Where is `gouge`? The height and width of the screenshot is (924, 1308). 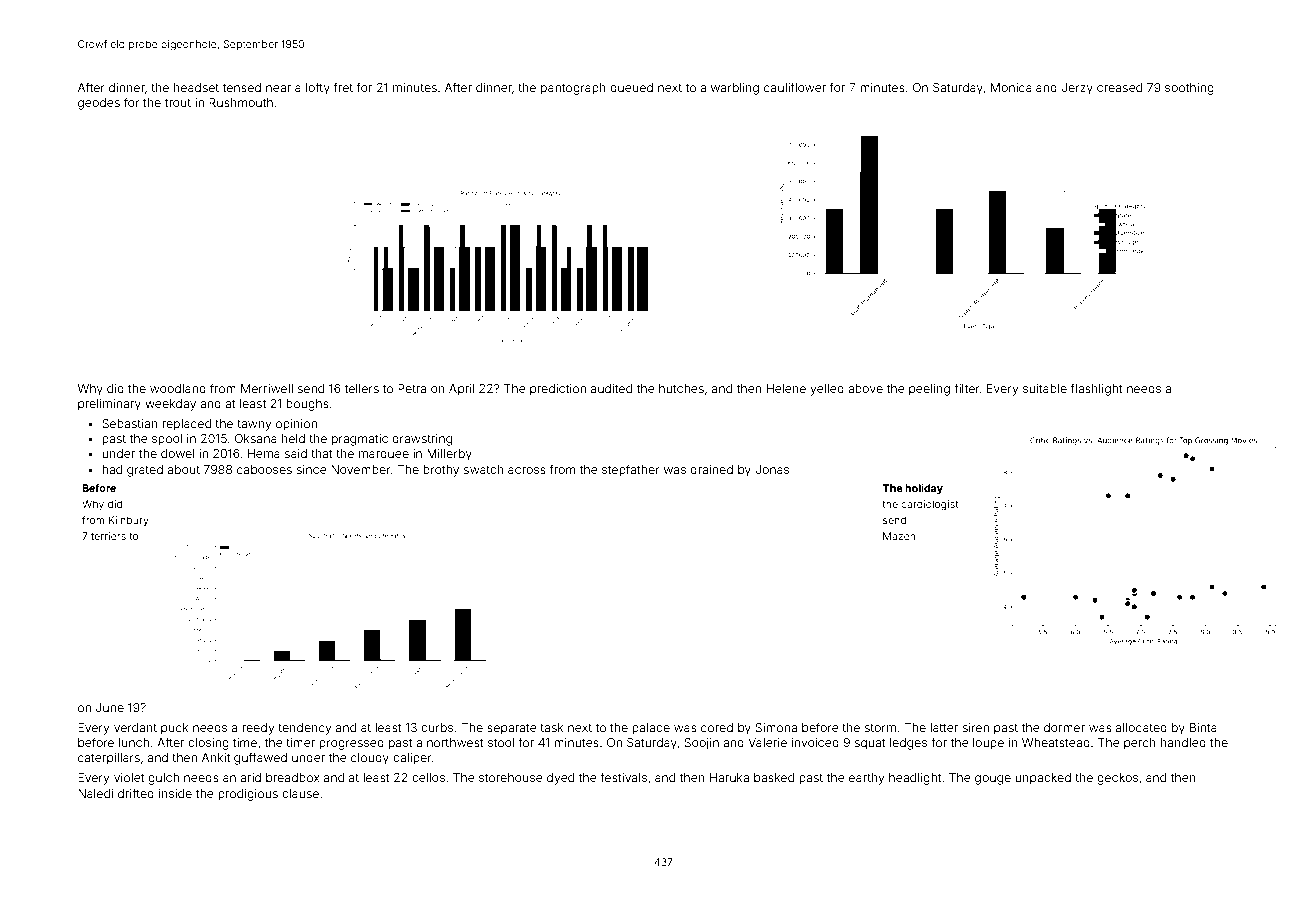 gouge is located at coordinates (993, 780).
